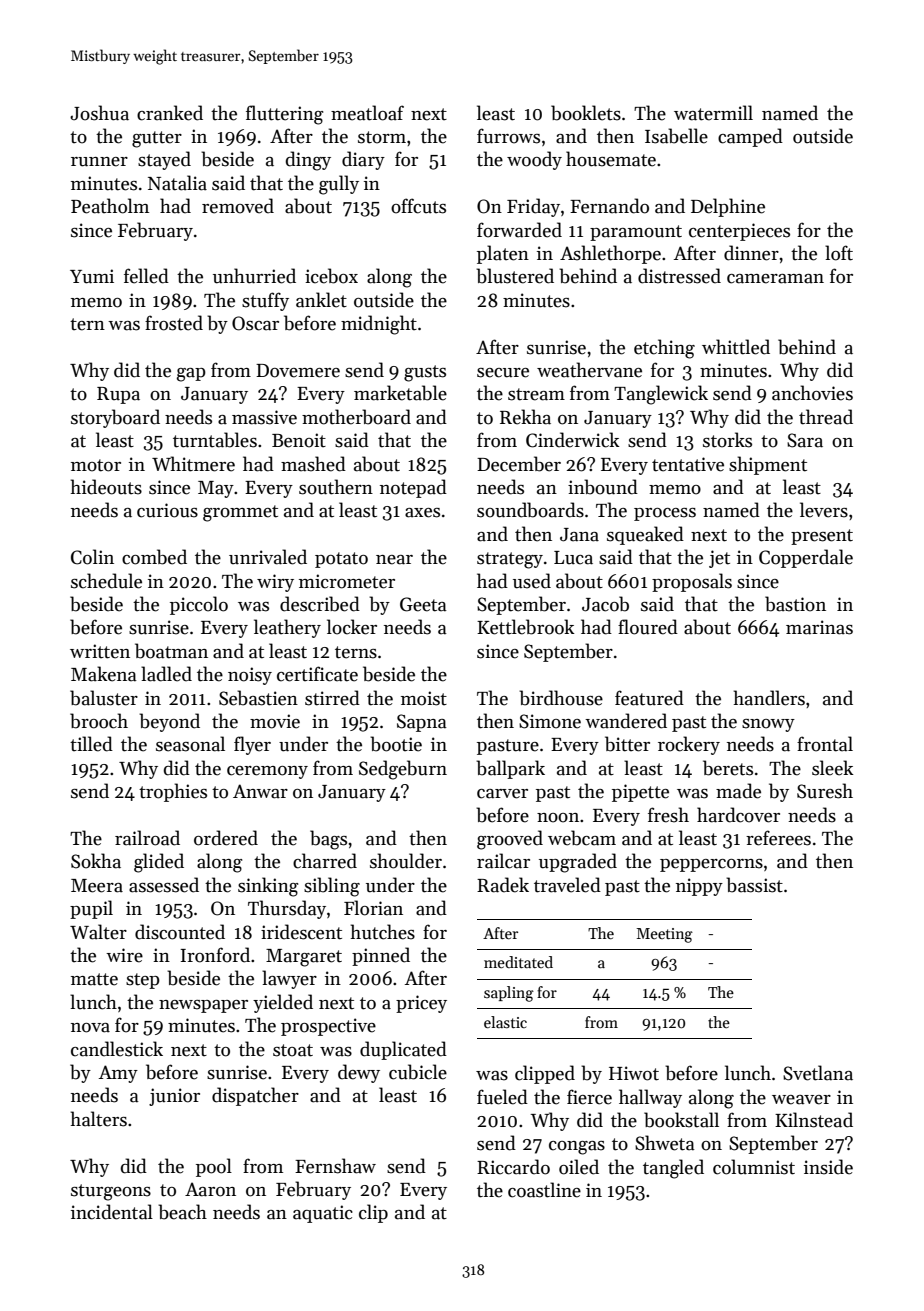  Describe the element at coordinates (413, 488) in the page. I see `notepad` at that location.
